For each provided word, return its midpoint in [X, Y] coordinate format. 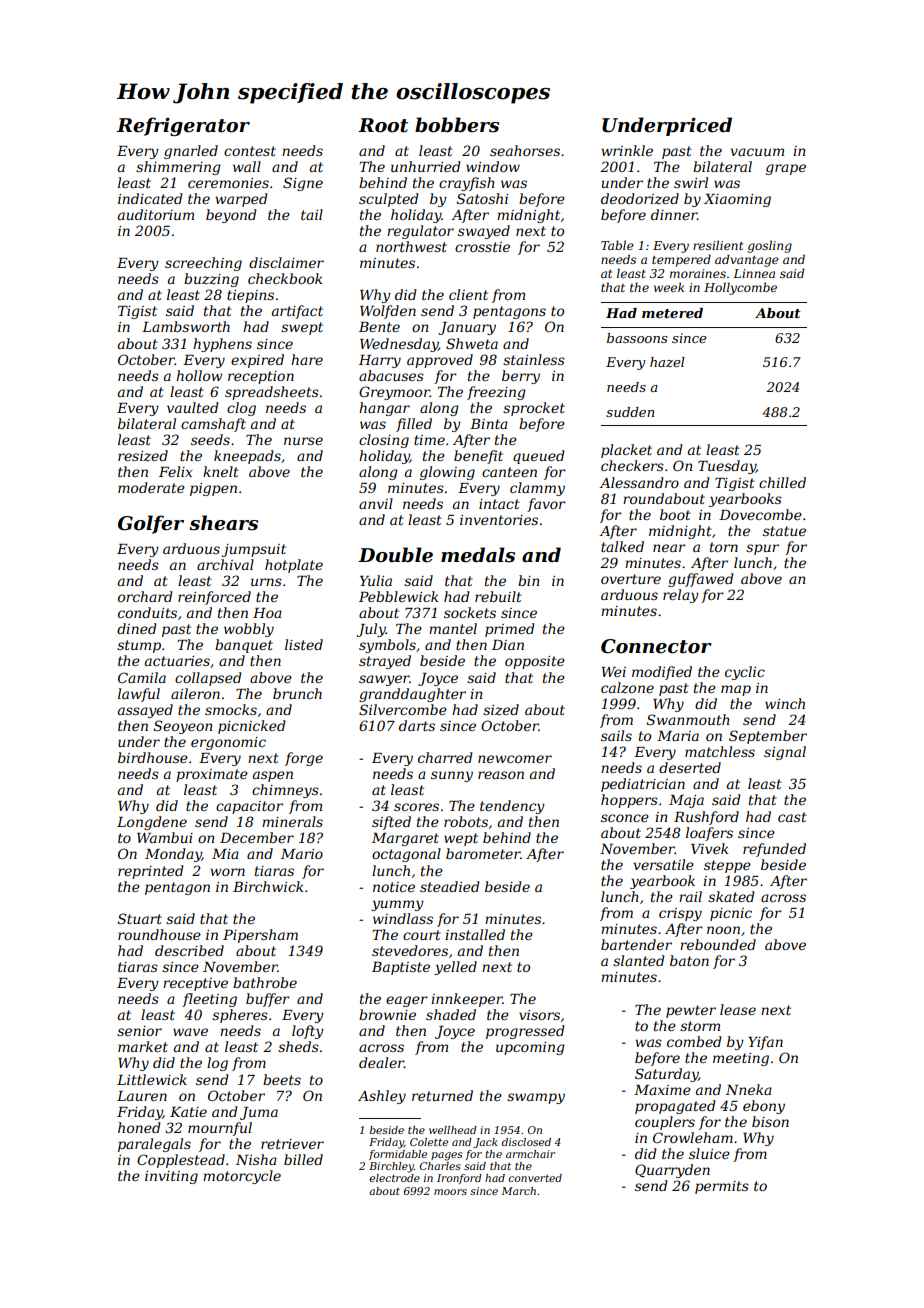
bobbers [457, 125]
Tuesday [727, 467]
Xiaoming [737, 200]
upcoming [530, 1048]
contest [250, 151]
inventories [499, 520]
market [143, 1046]
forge [304, 759]
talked [622, 546]
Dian [508, 645]
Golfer [151, 524]
